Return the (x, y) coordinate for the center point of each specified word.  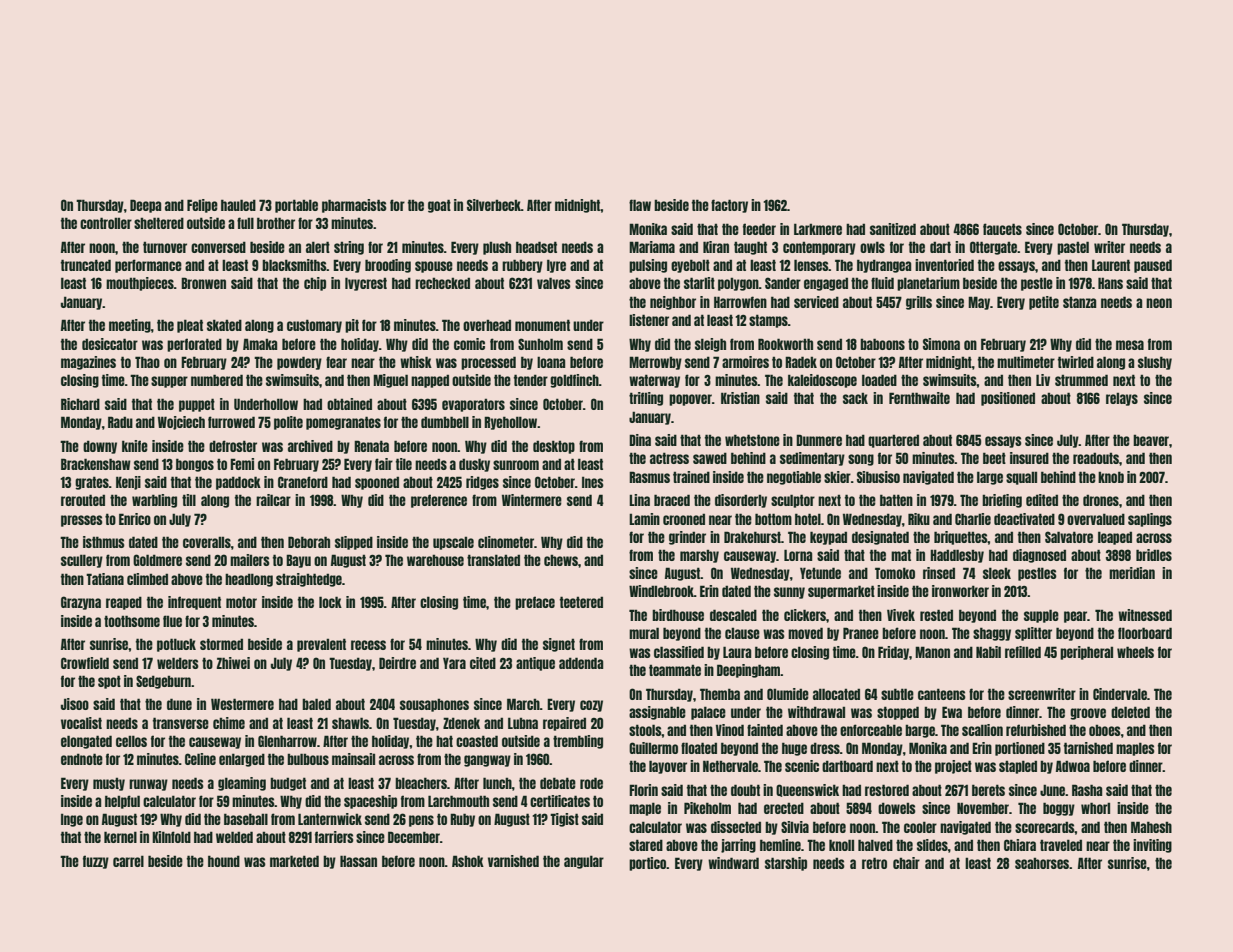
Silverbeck (494, 205)
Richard (80, 404)
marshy (699, 556)
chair (906, 863)
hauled (238, 205)
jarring (738, 846)
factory (729, 206)
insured (1029, 458)
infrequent (194, 603)
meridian (1132, 573)
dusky (474, 465)
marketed (294, 861)
